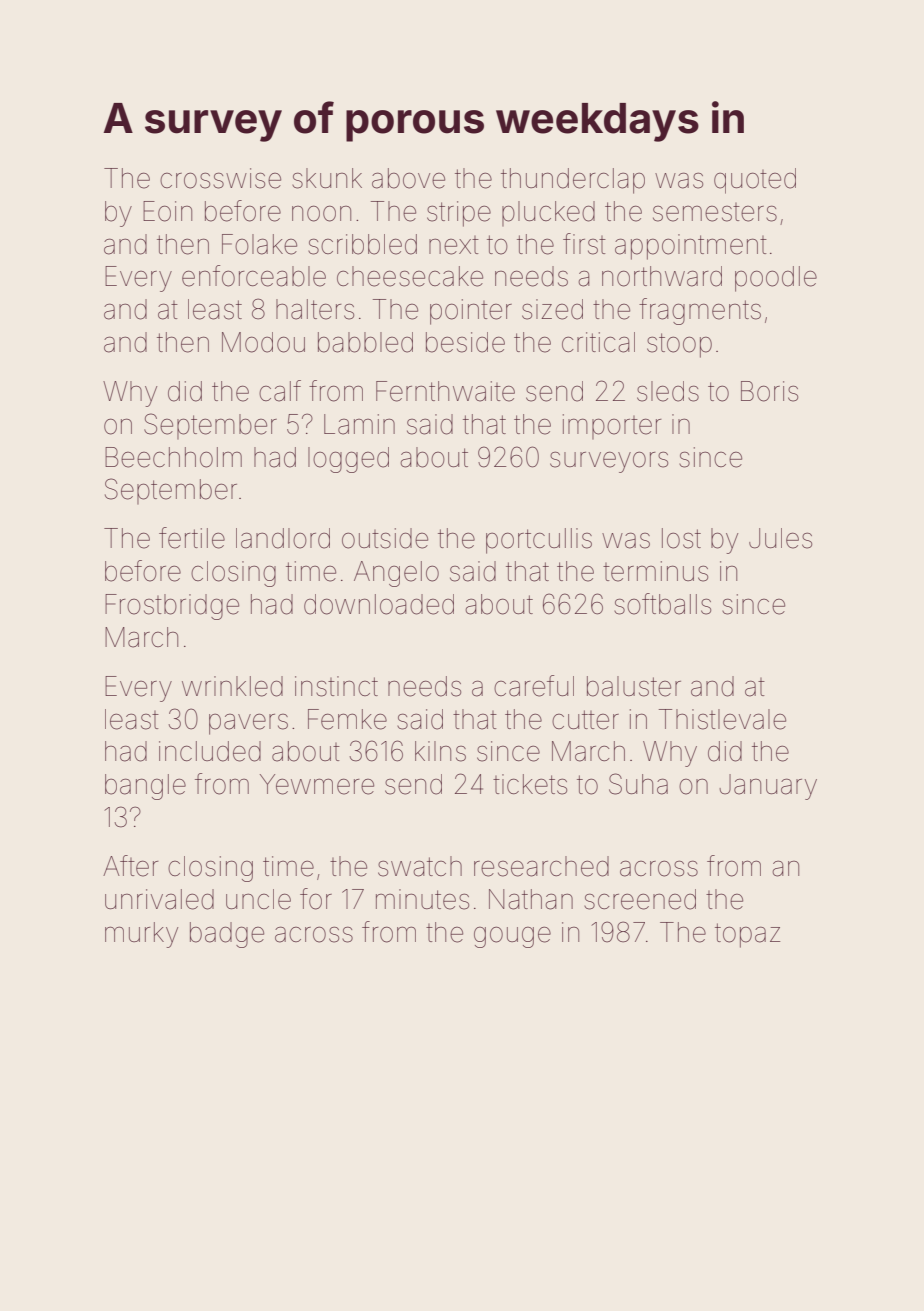 Image resolution: width=924 pixels, height=1311 pixels. What do you see at coordinates (700, 311) in the screenshot?
I see `fragments` at bounding box center [700, 311].
